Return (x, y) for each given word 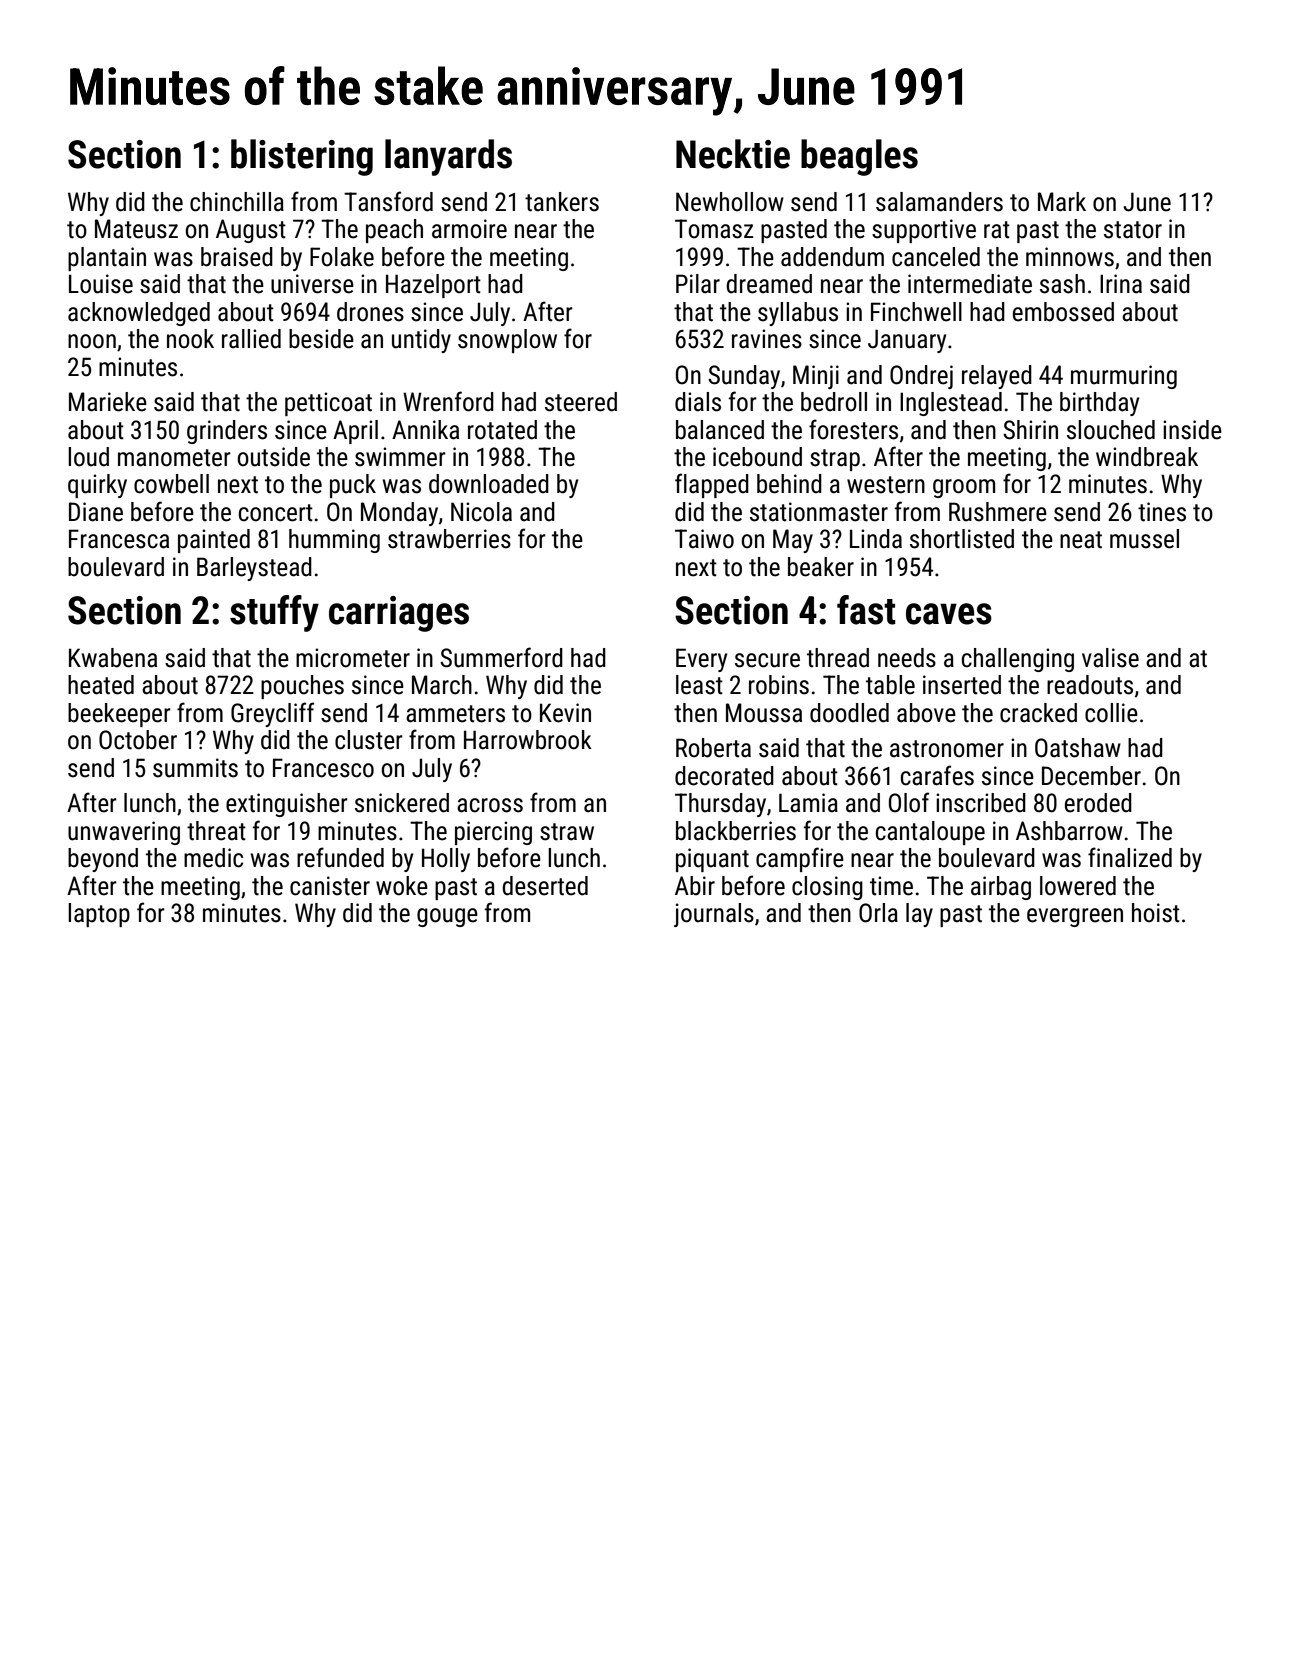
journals (714, 915)
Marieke (108, 402)
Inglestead (951, 404)
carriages (399, 614)
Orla (878, 913)
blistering (302, 157)
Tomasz (714, 229)
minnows (1070, 257)
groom (964, 488)
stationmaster (819, 512)
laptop (99, 915)
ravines (767, 339)
